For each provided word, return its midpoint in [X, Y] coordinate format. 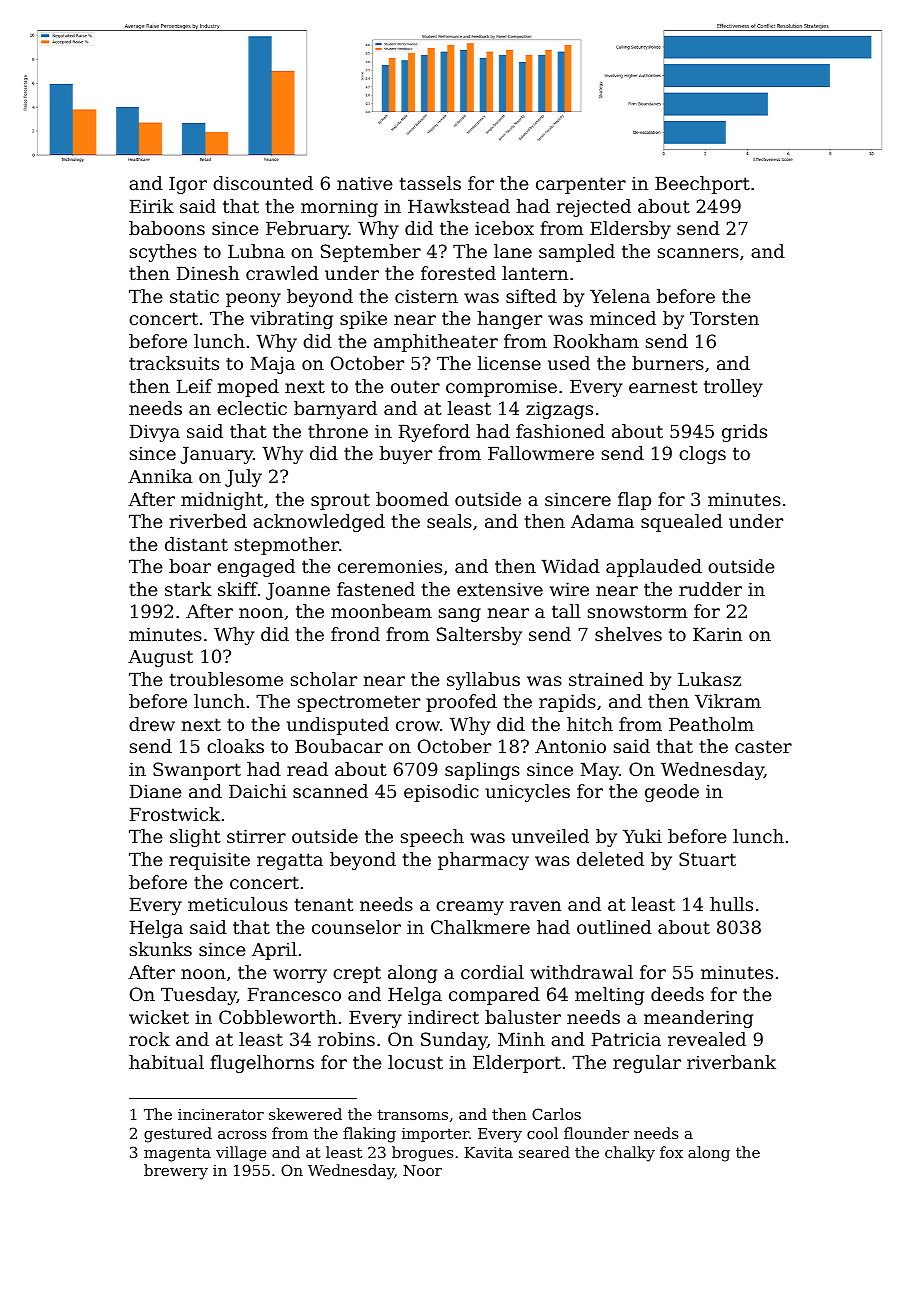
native [365, 183]
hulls [731, 904]
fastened [376, 589]
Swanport [197, 771]
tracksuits [174, 363]
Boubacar [339, 746]
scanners [698, 253]
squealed [682, 523]
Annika [160, 476]
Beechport [702, 185]
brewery [176, 1172]
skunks [161, 949]
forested [458, 273]
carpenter [581, 185]
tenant [324, 904]
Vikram [728, 701]
